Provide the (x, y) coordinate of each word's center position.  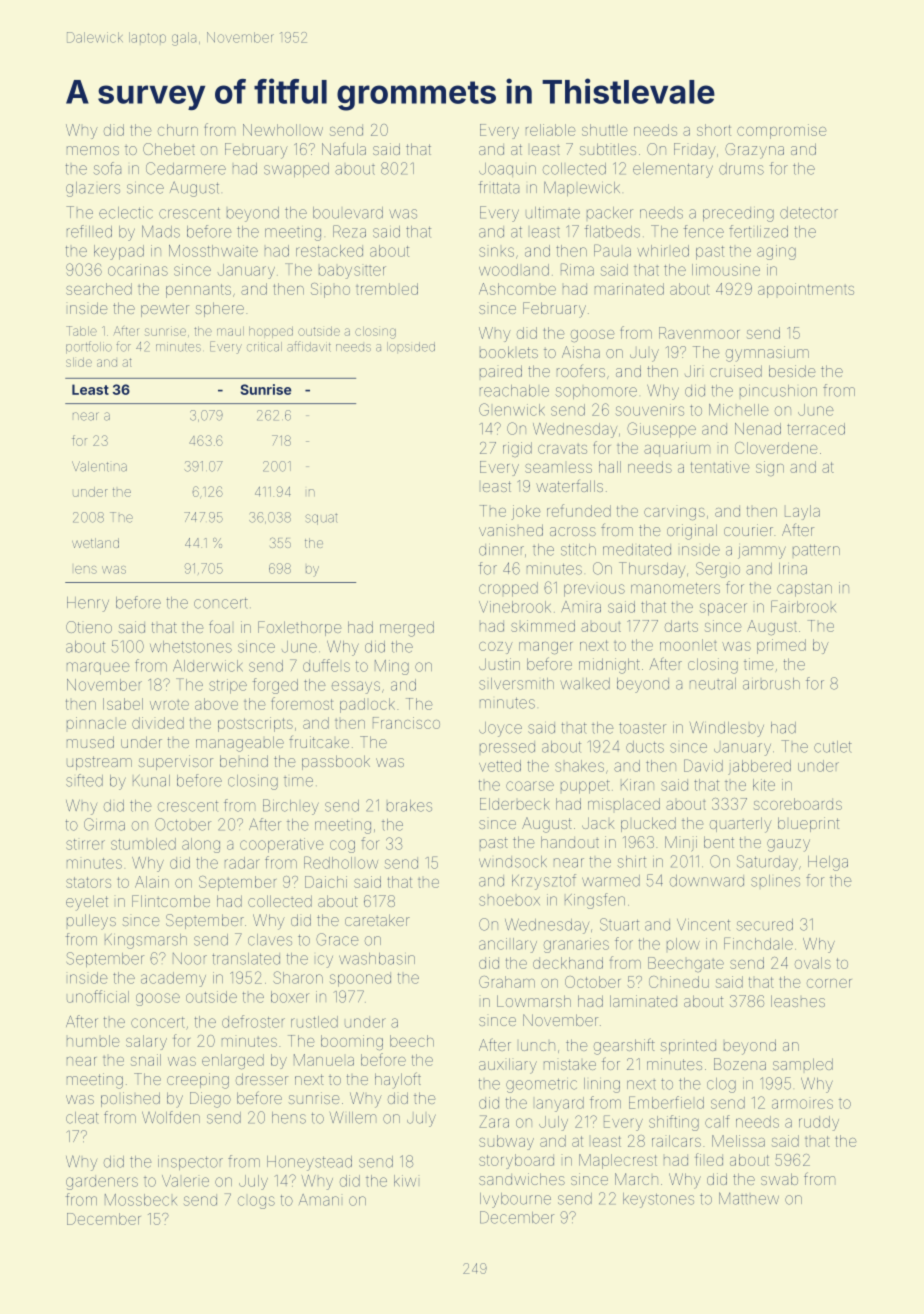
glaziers (93, 189)
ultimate (553, 213)
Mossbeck (141, 1200)
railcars (676, 1141)
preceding (738, 214)
